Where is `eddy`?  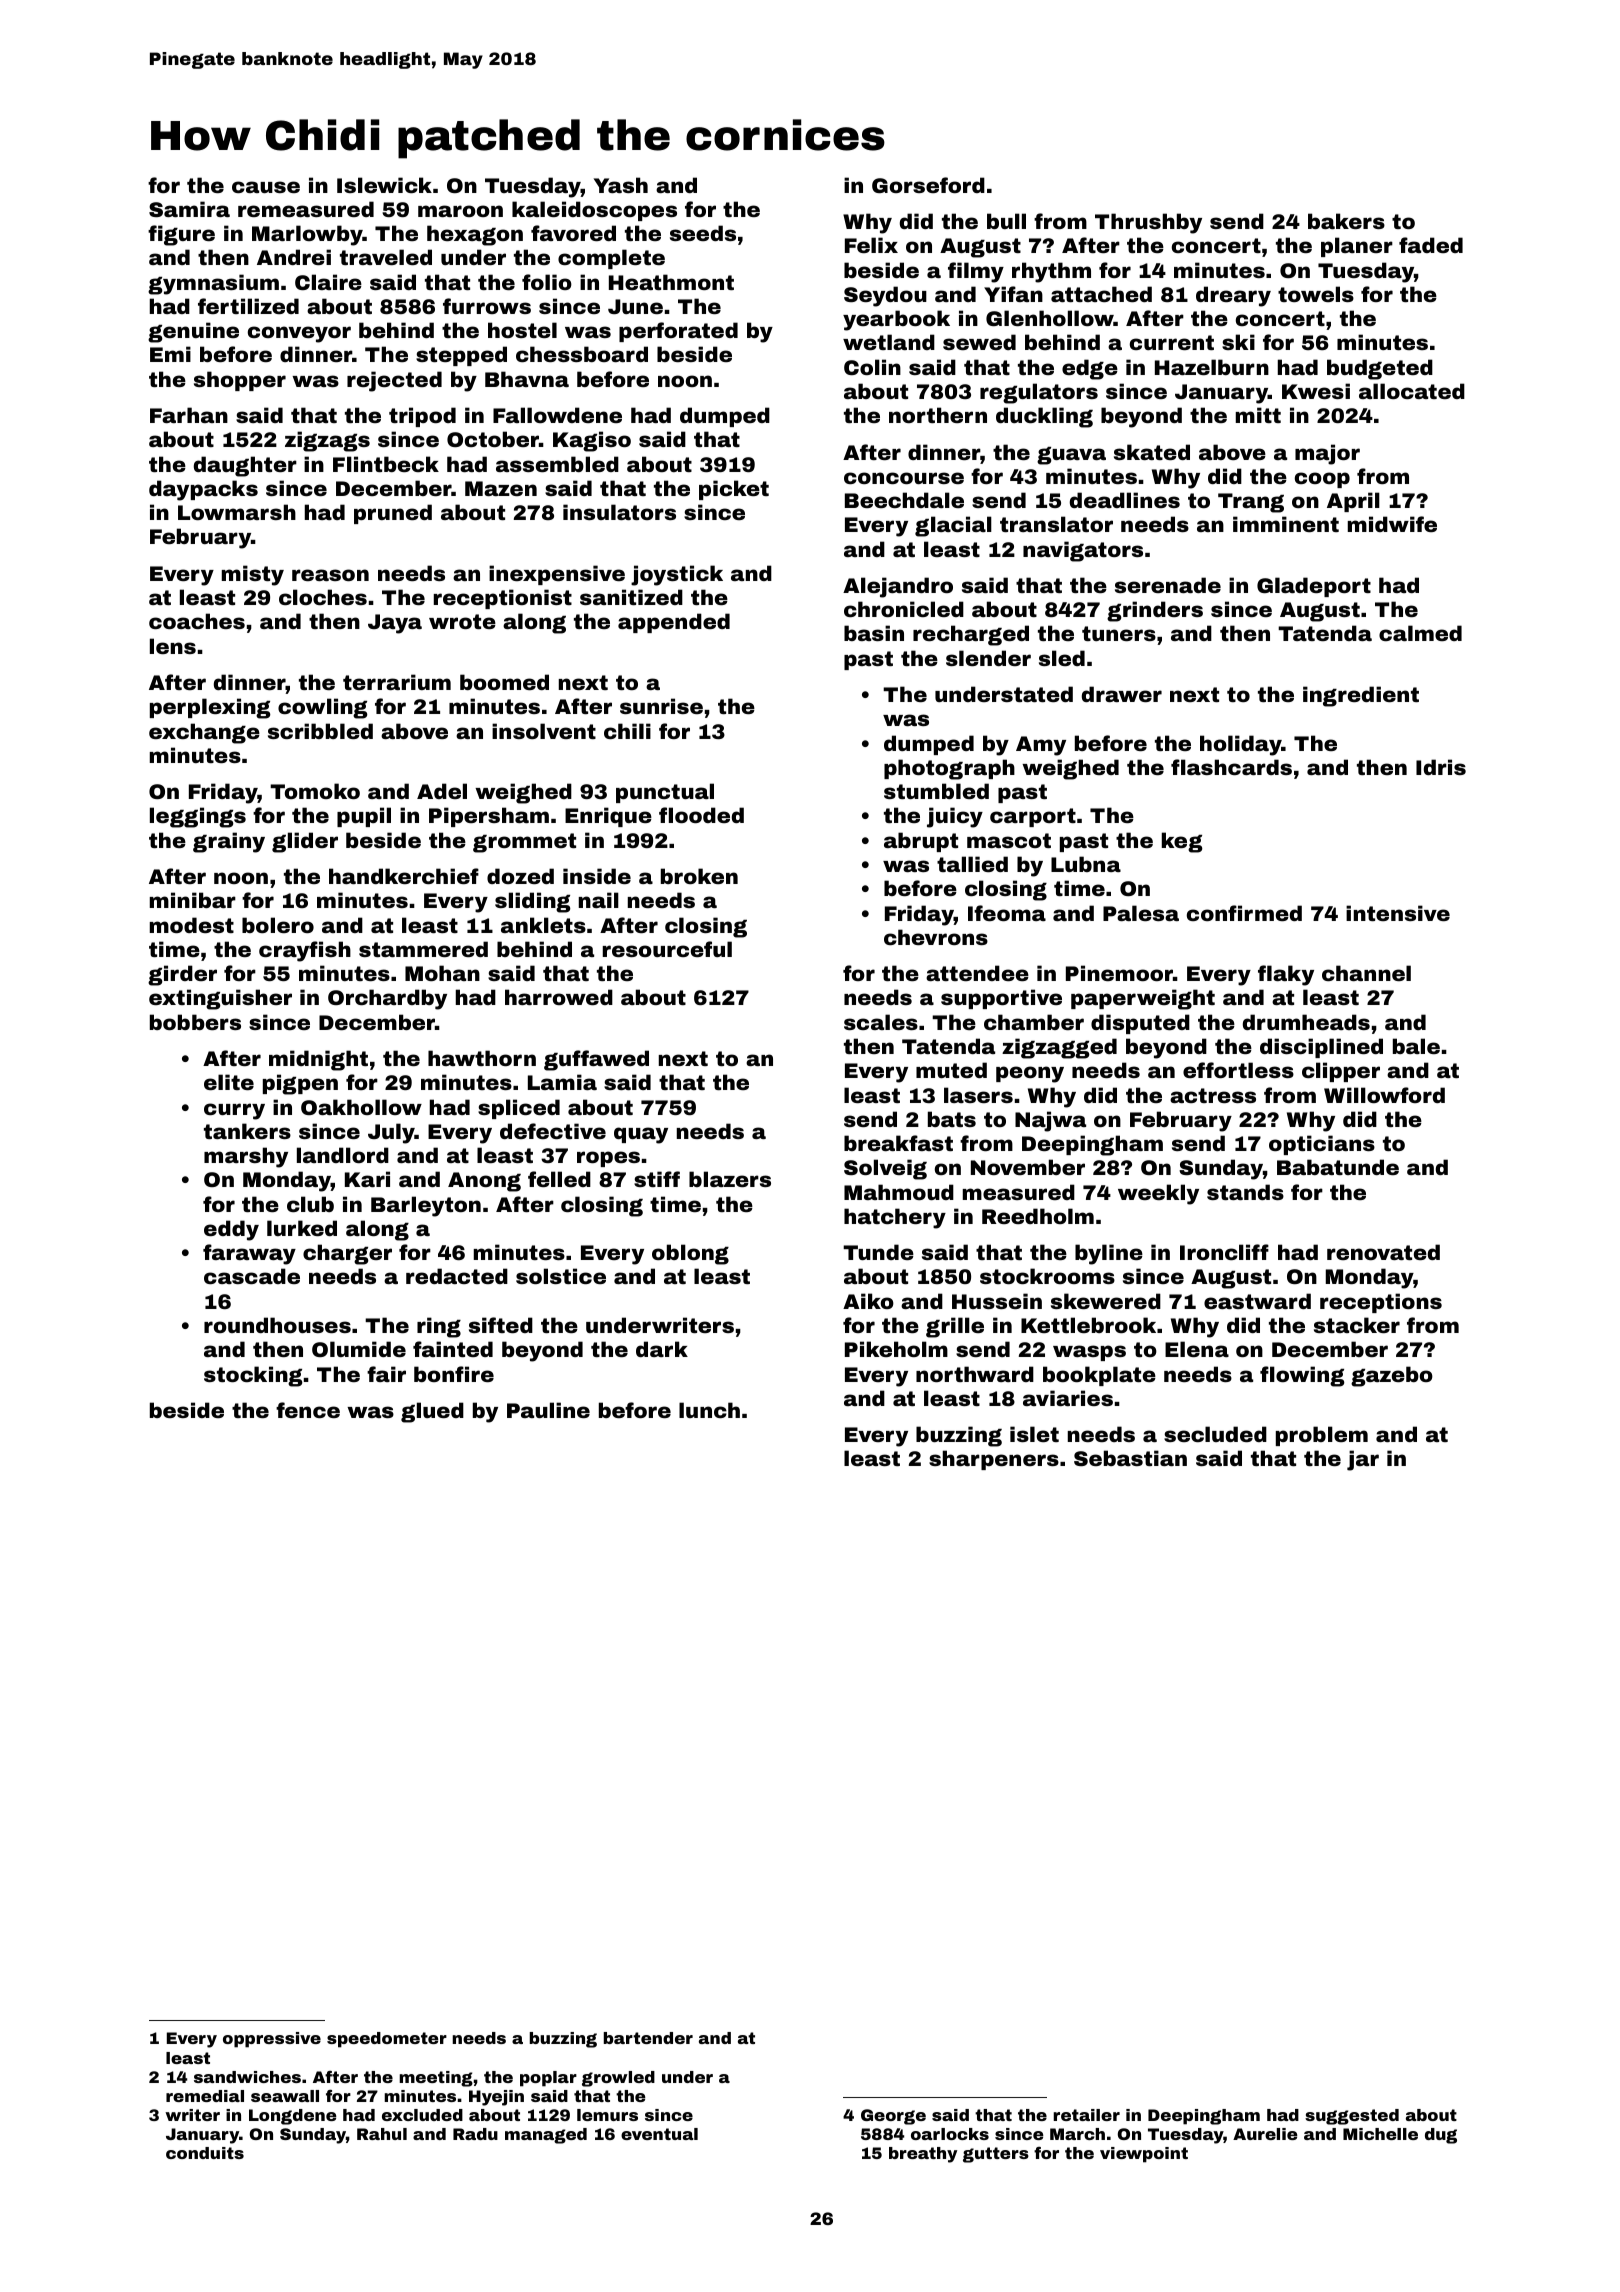 eddy is located at coordinates (231, 1230).
